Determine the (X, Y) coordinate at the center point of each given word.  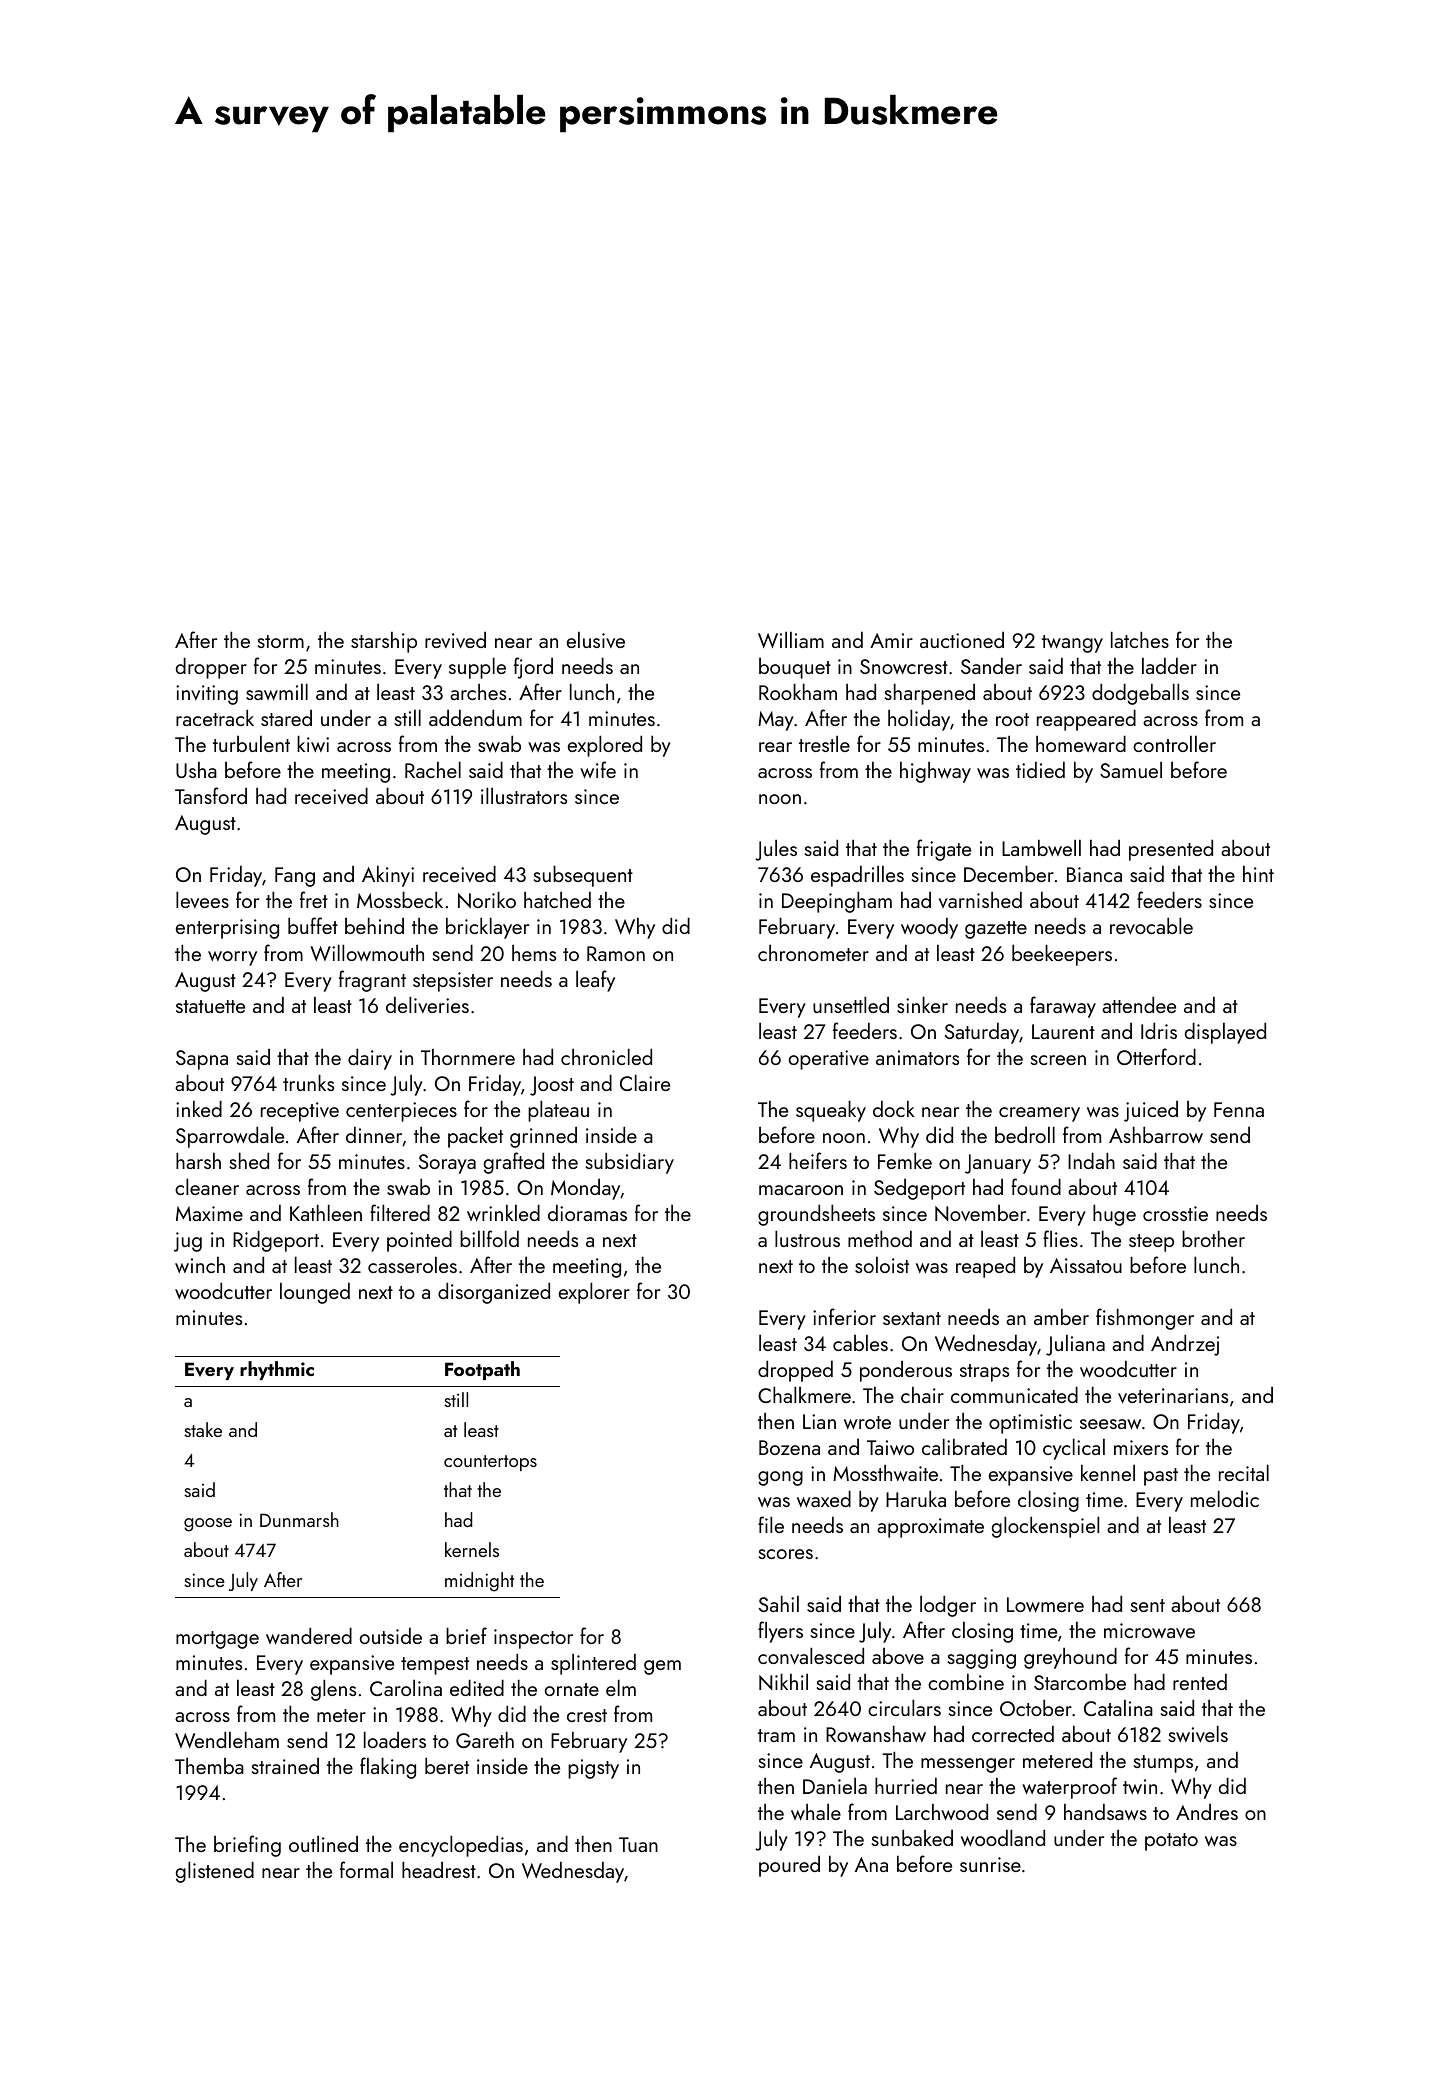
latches (1140, 639)
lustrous (807, 1238)
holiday (919, 720)
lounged (315, 1293)
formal (366, 1869)
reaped (985, 1267)
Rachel (433, 769)
